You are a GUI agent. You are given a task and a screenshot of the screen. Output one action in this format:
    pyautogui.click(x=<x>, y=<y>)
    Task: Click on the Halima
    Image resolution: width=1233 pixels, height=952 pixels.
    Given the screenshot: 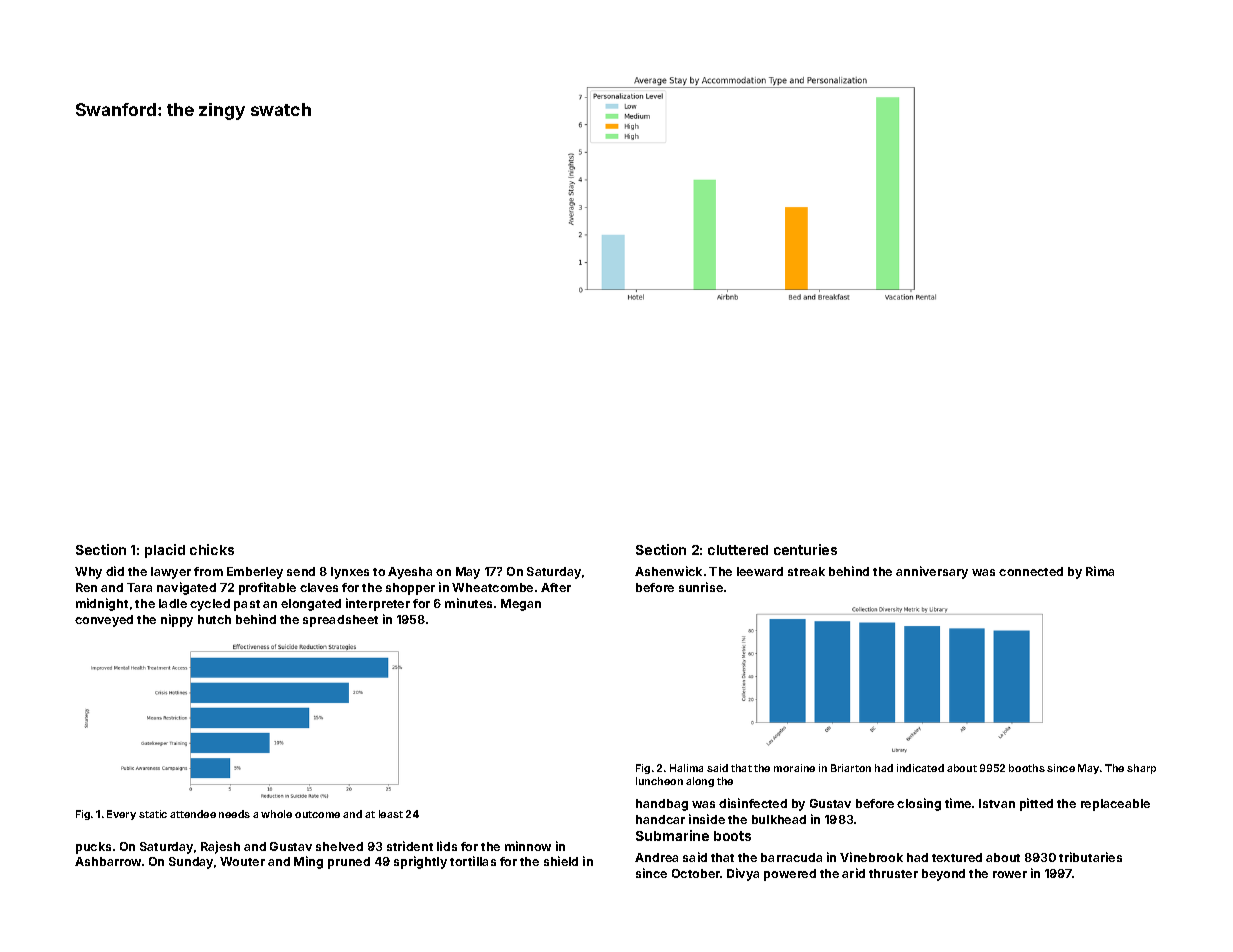 What is the action you would take?
    pyautogui.click(x=686, y=768)
